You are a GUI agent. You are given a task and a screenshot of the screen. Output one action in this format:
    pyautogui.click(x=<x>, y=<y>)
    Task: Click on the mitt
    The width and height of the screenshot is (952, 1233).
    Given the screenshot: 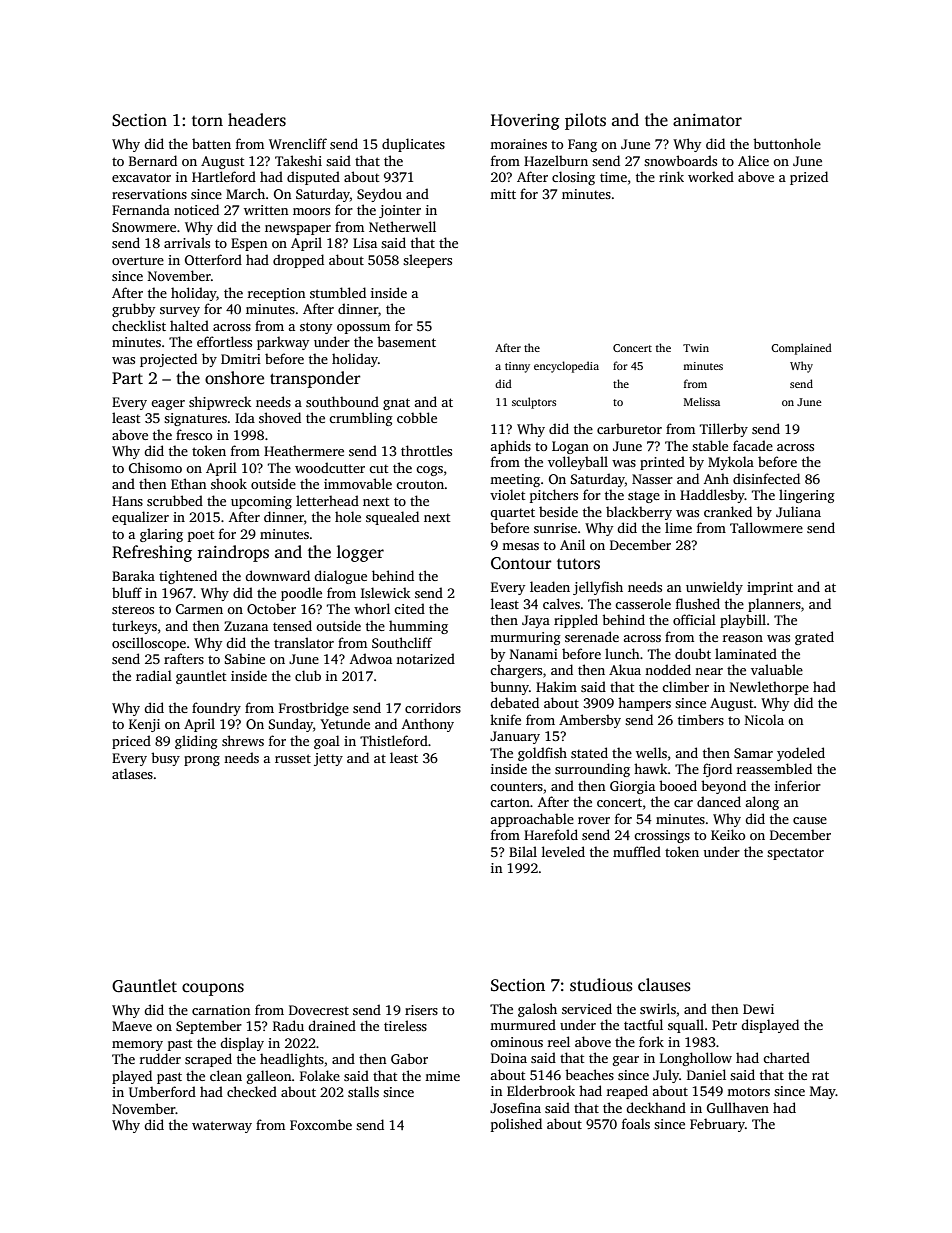 What is the action you would take?
    pyautogui.click(x=503, y=194)
